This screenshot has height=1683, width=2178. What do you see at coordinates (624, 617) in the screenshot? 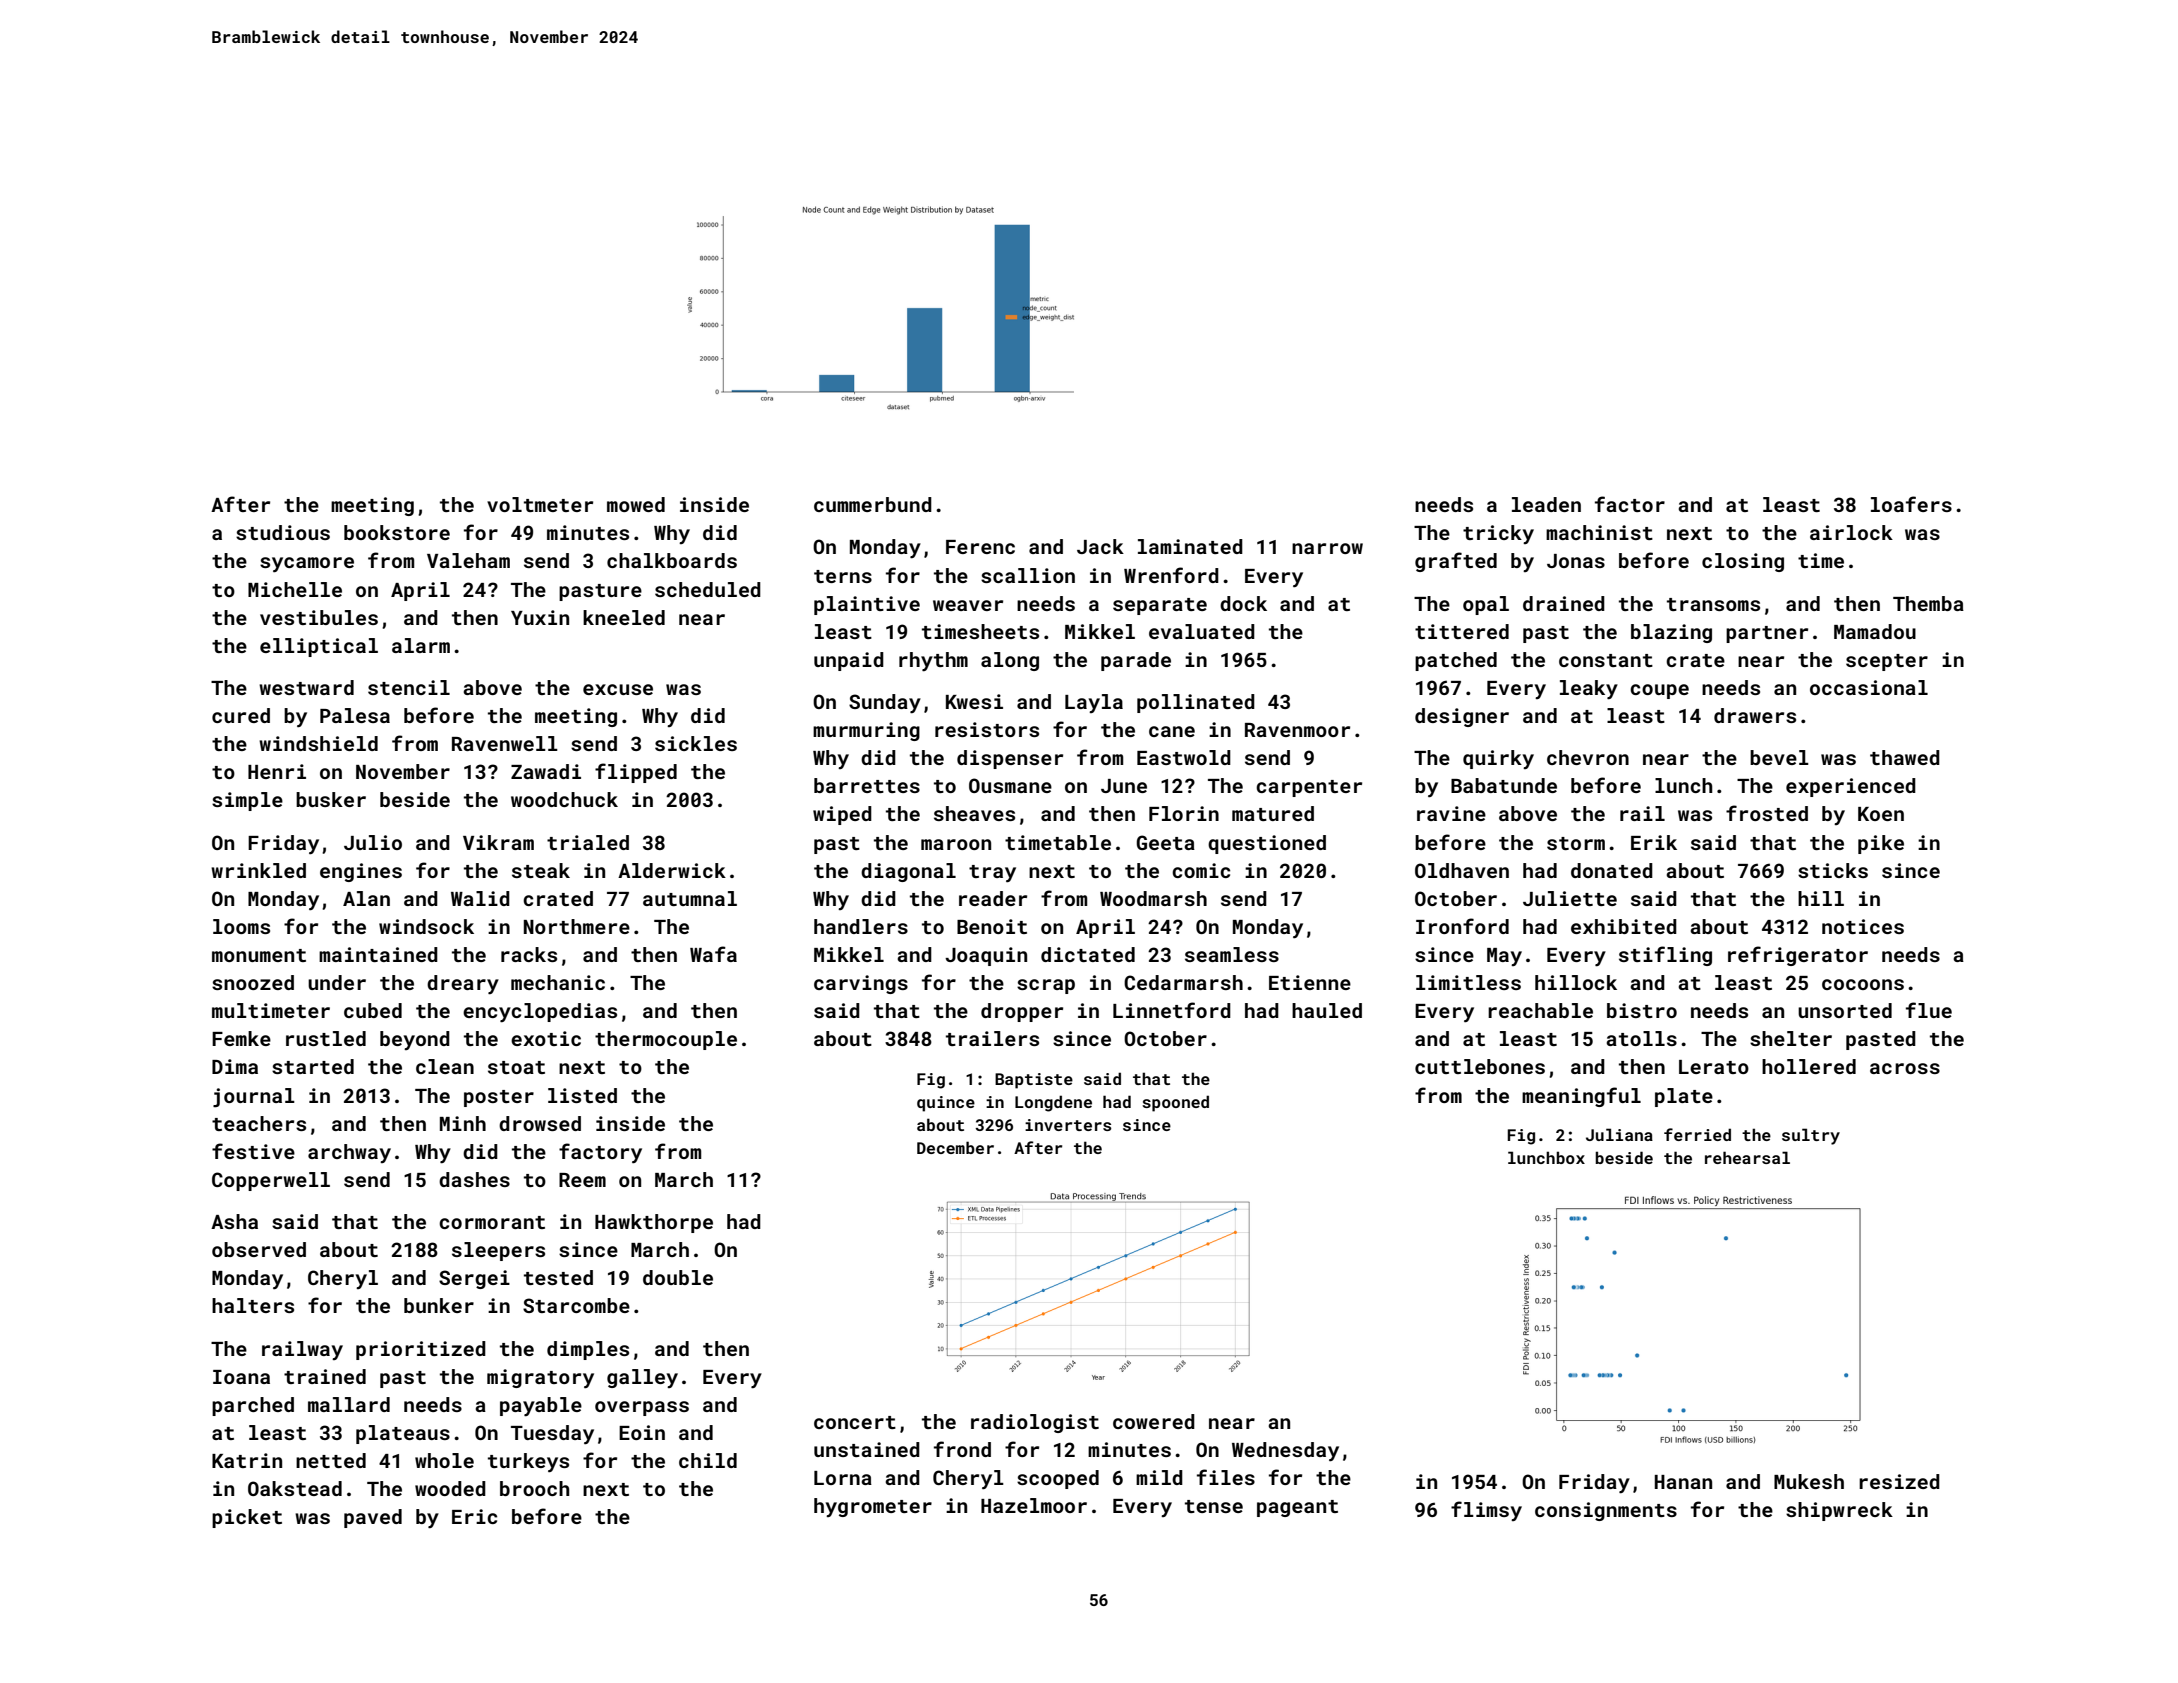
I see `kneeled` at bounding box center [624, 617].
